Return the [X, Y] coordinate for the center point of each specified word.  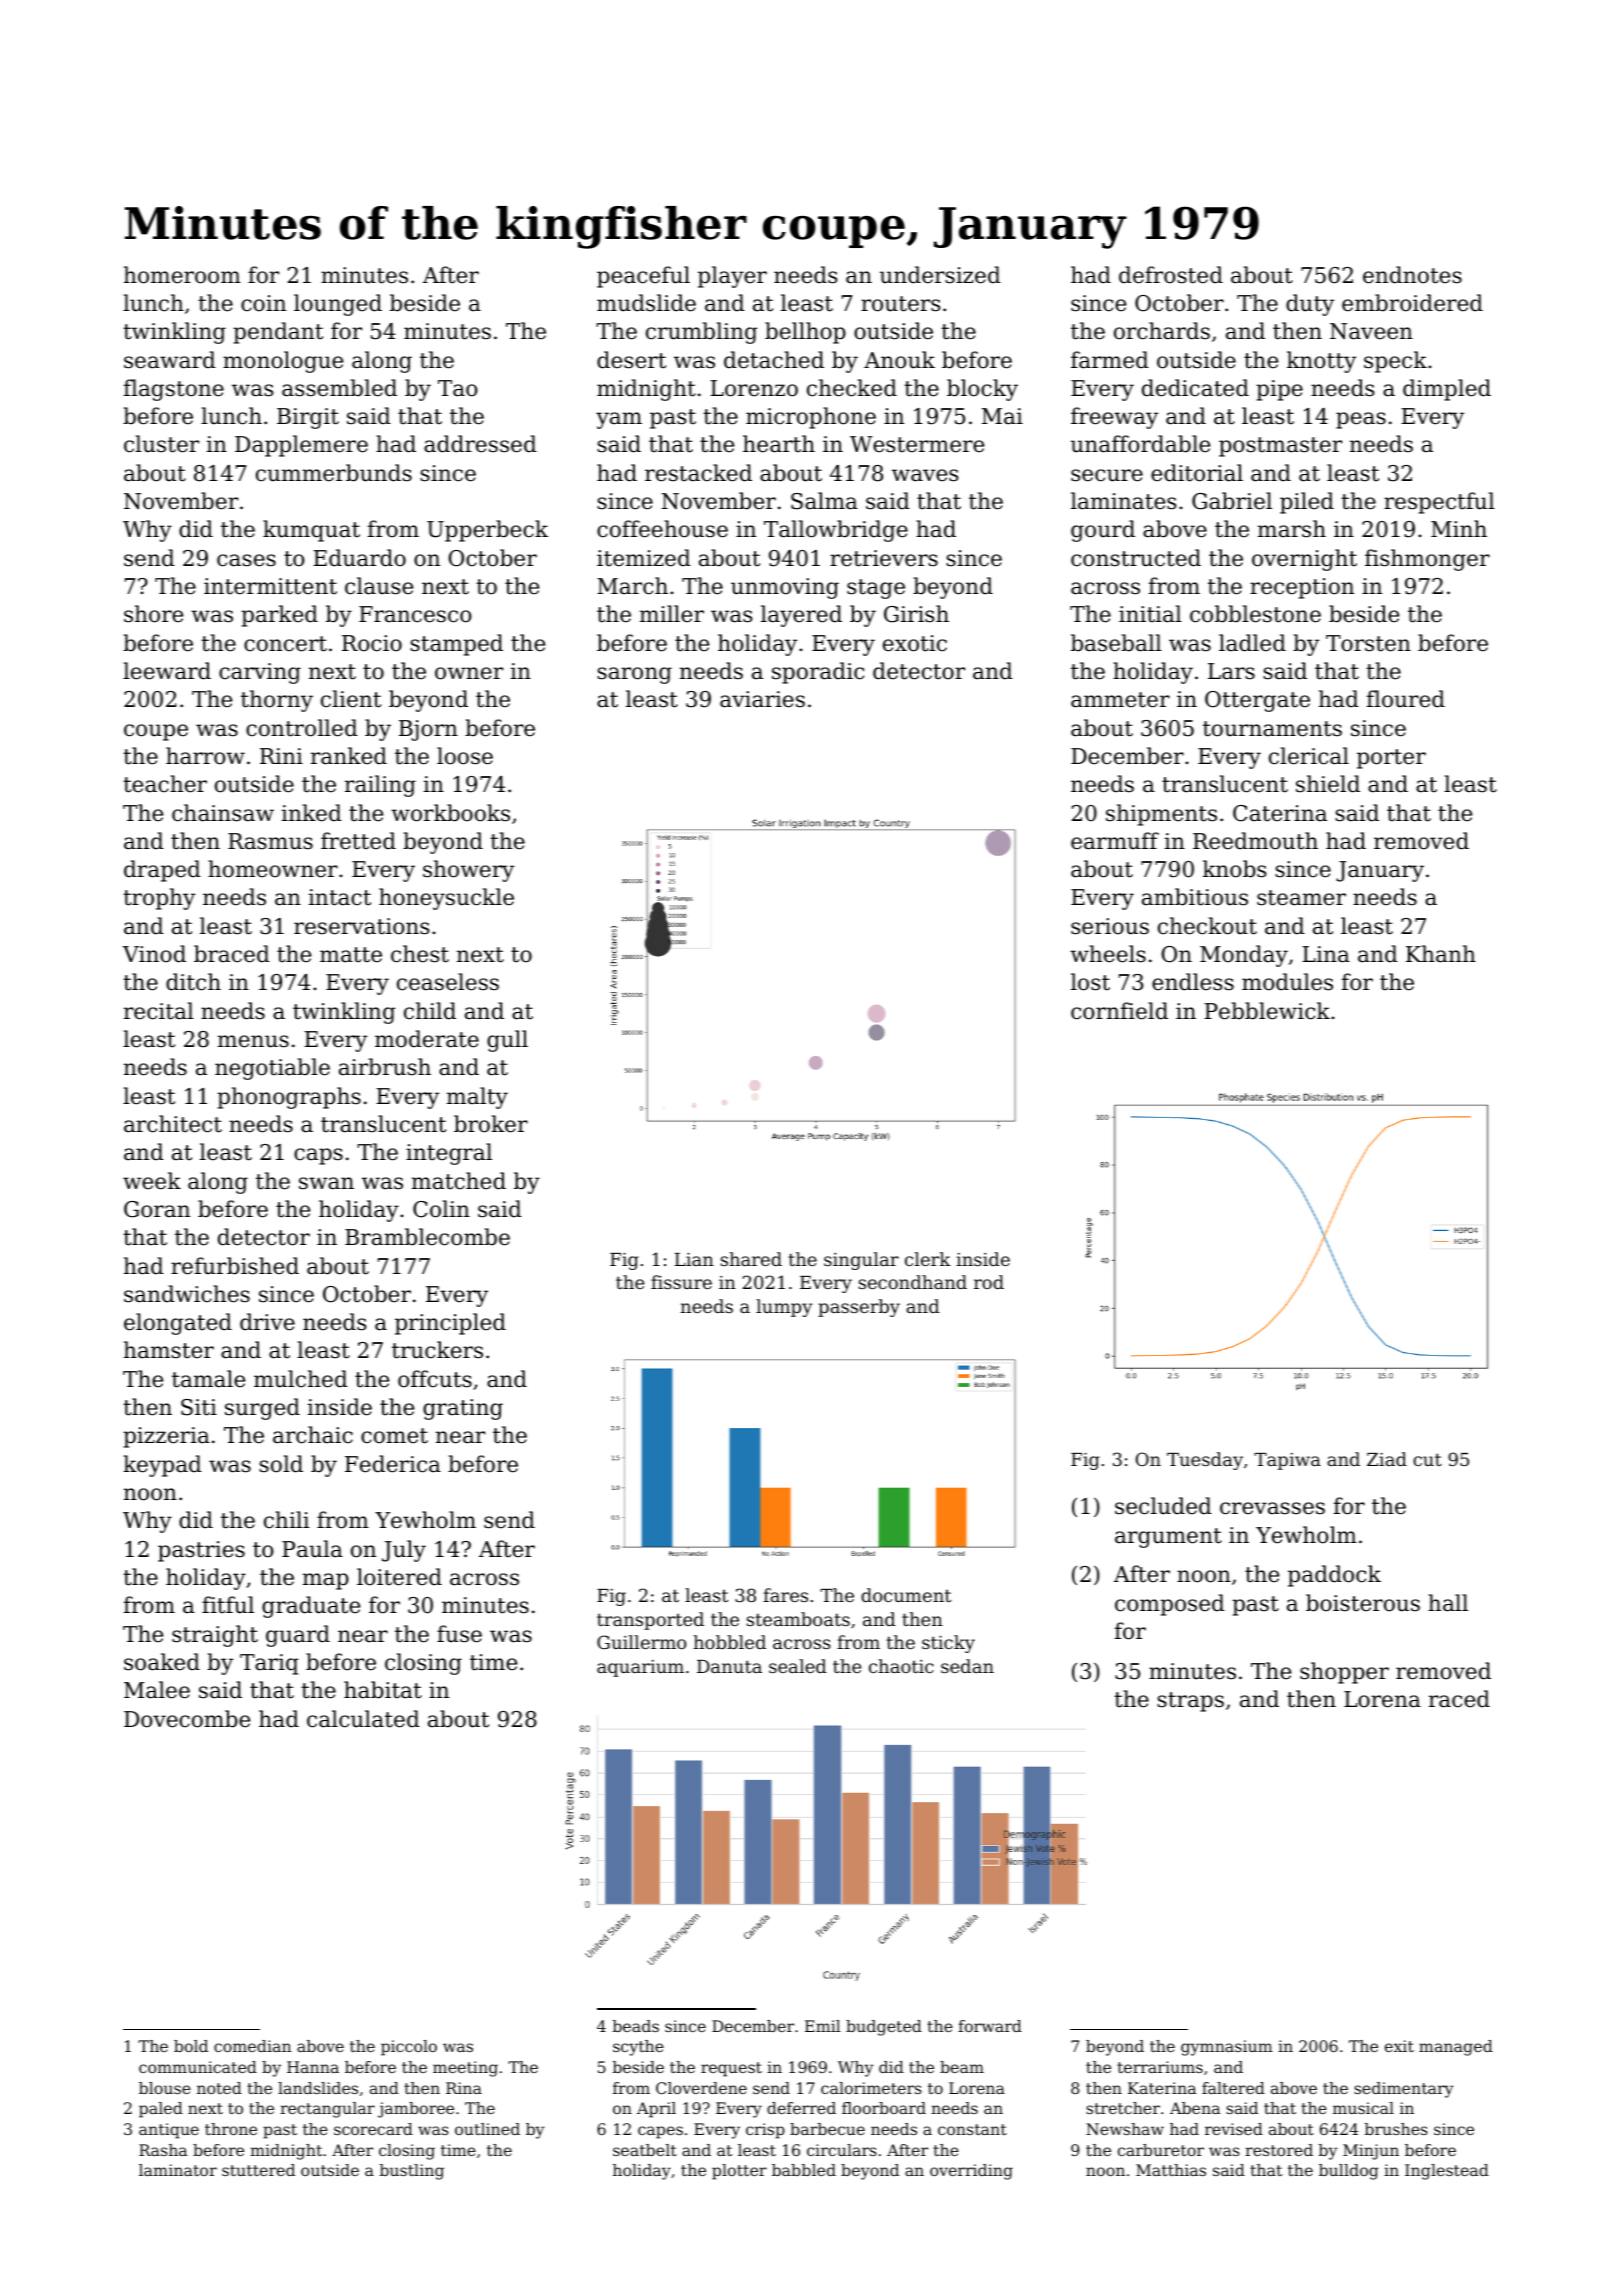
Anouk [899, 360]
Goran [157, 1209]
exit [1399, 2046]
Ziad [1387, 1459]
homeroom [182, 275]
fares [785, 1595]
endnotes [1412, 275]
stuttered [258, 2170]
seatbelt [645, 2150]
